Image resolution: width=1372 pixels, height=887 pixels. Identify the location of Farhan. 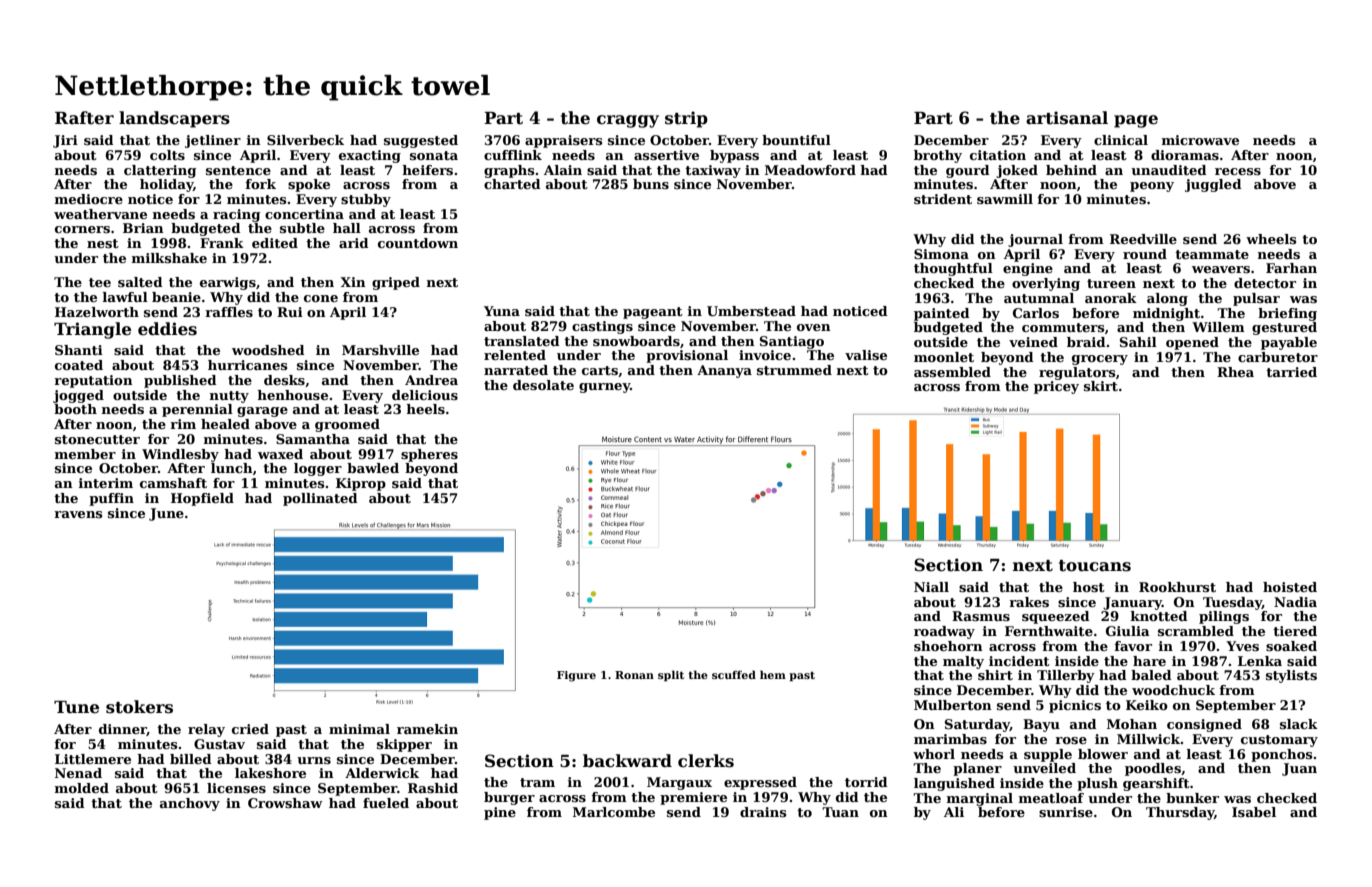
(1291, 268).
